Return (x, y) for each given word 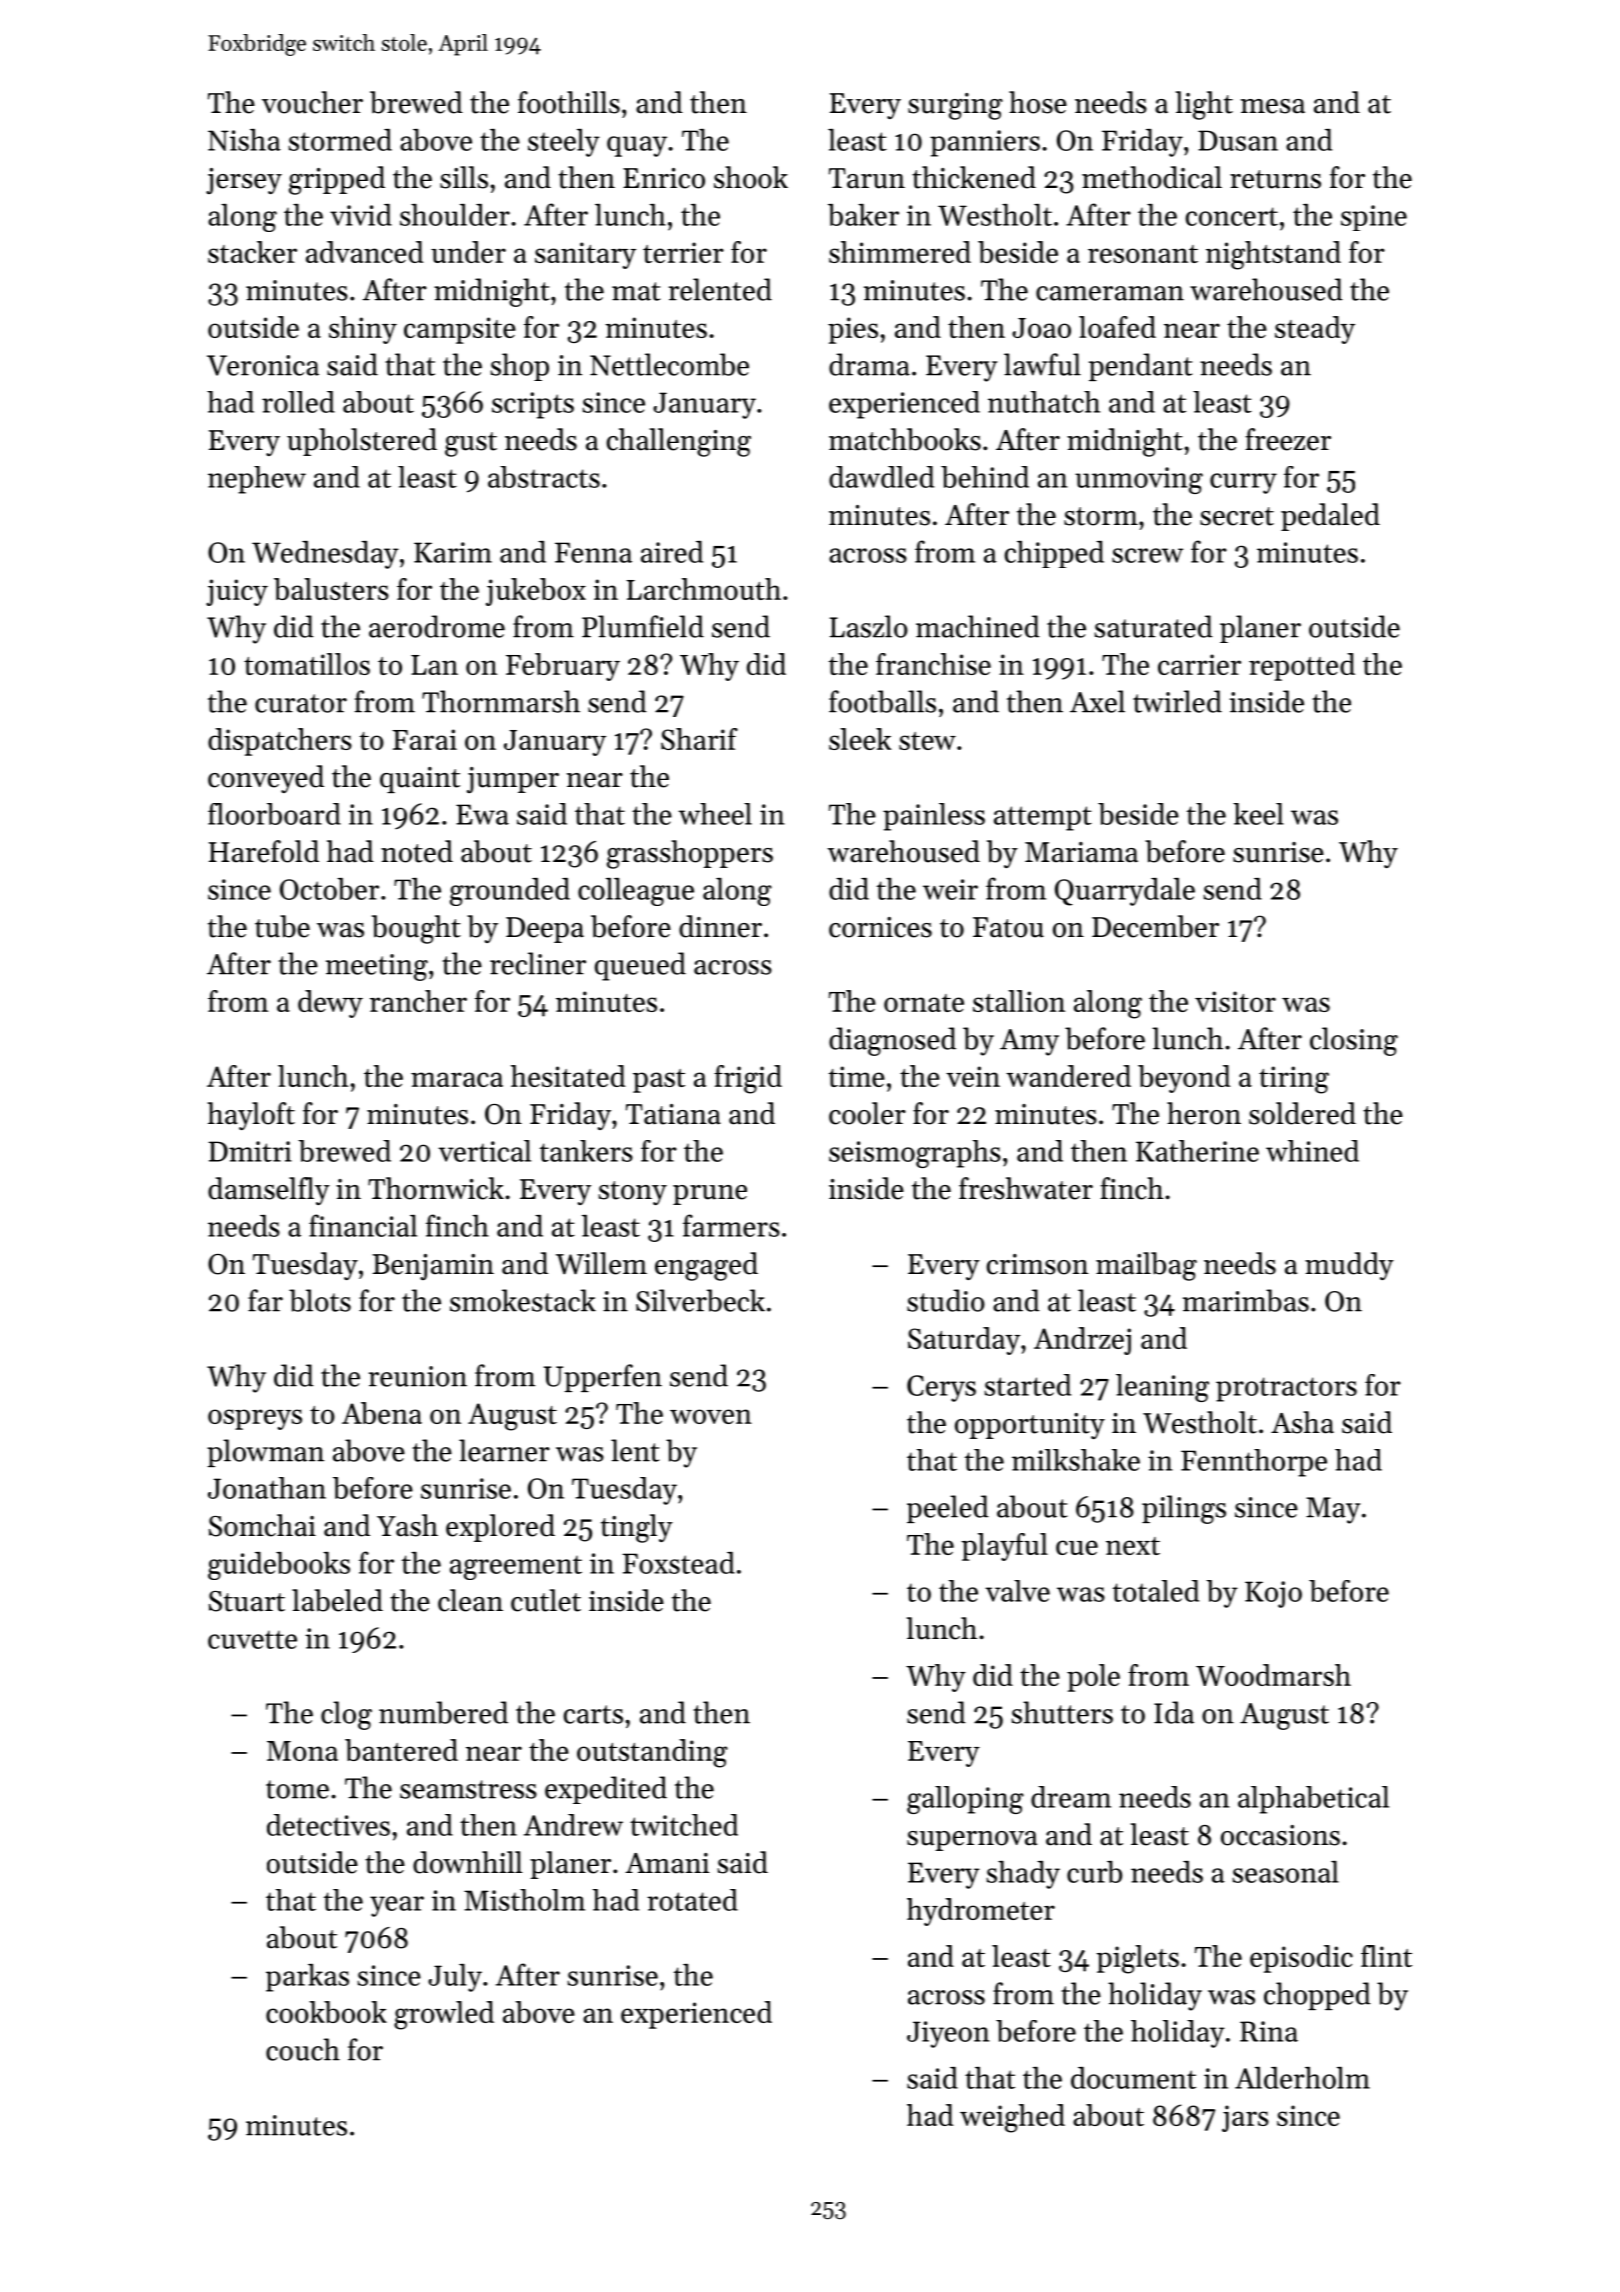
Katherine (1197, 1151)
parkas (307, 1978)
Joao (1041, 328)
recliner (538, 963)
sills (464, 177)
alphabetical (1313, 1800)
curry (1243, 483)
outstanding (652, 1753)
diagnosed (892, 1041)
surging (955, 106)
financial (363, 1225)
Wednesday (325, 555)
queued (640, 966)
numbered (443, 1712)
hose (1038, 102)
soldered (1302, 1113)
